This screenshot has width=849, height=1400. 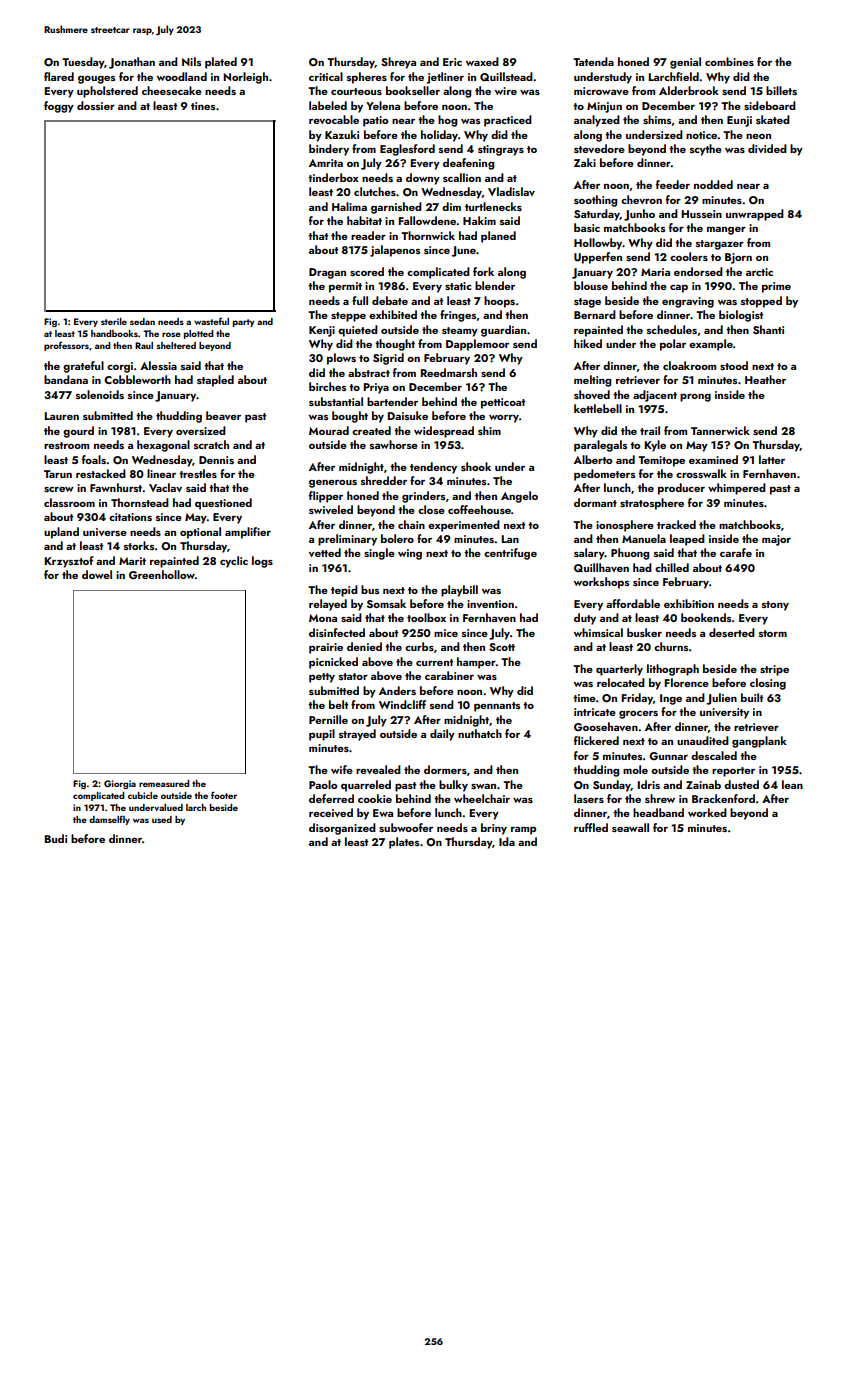 I want to click on Friday, so click(x=637, y=699).
